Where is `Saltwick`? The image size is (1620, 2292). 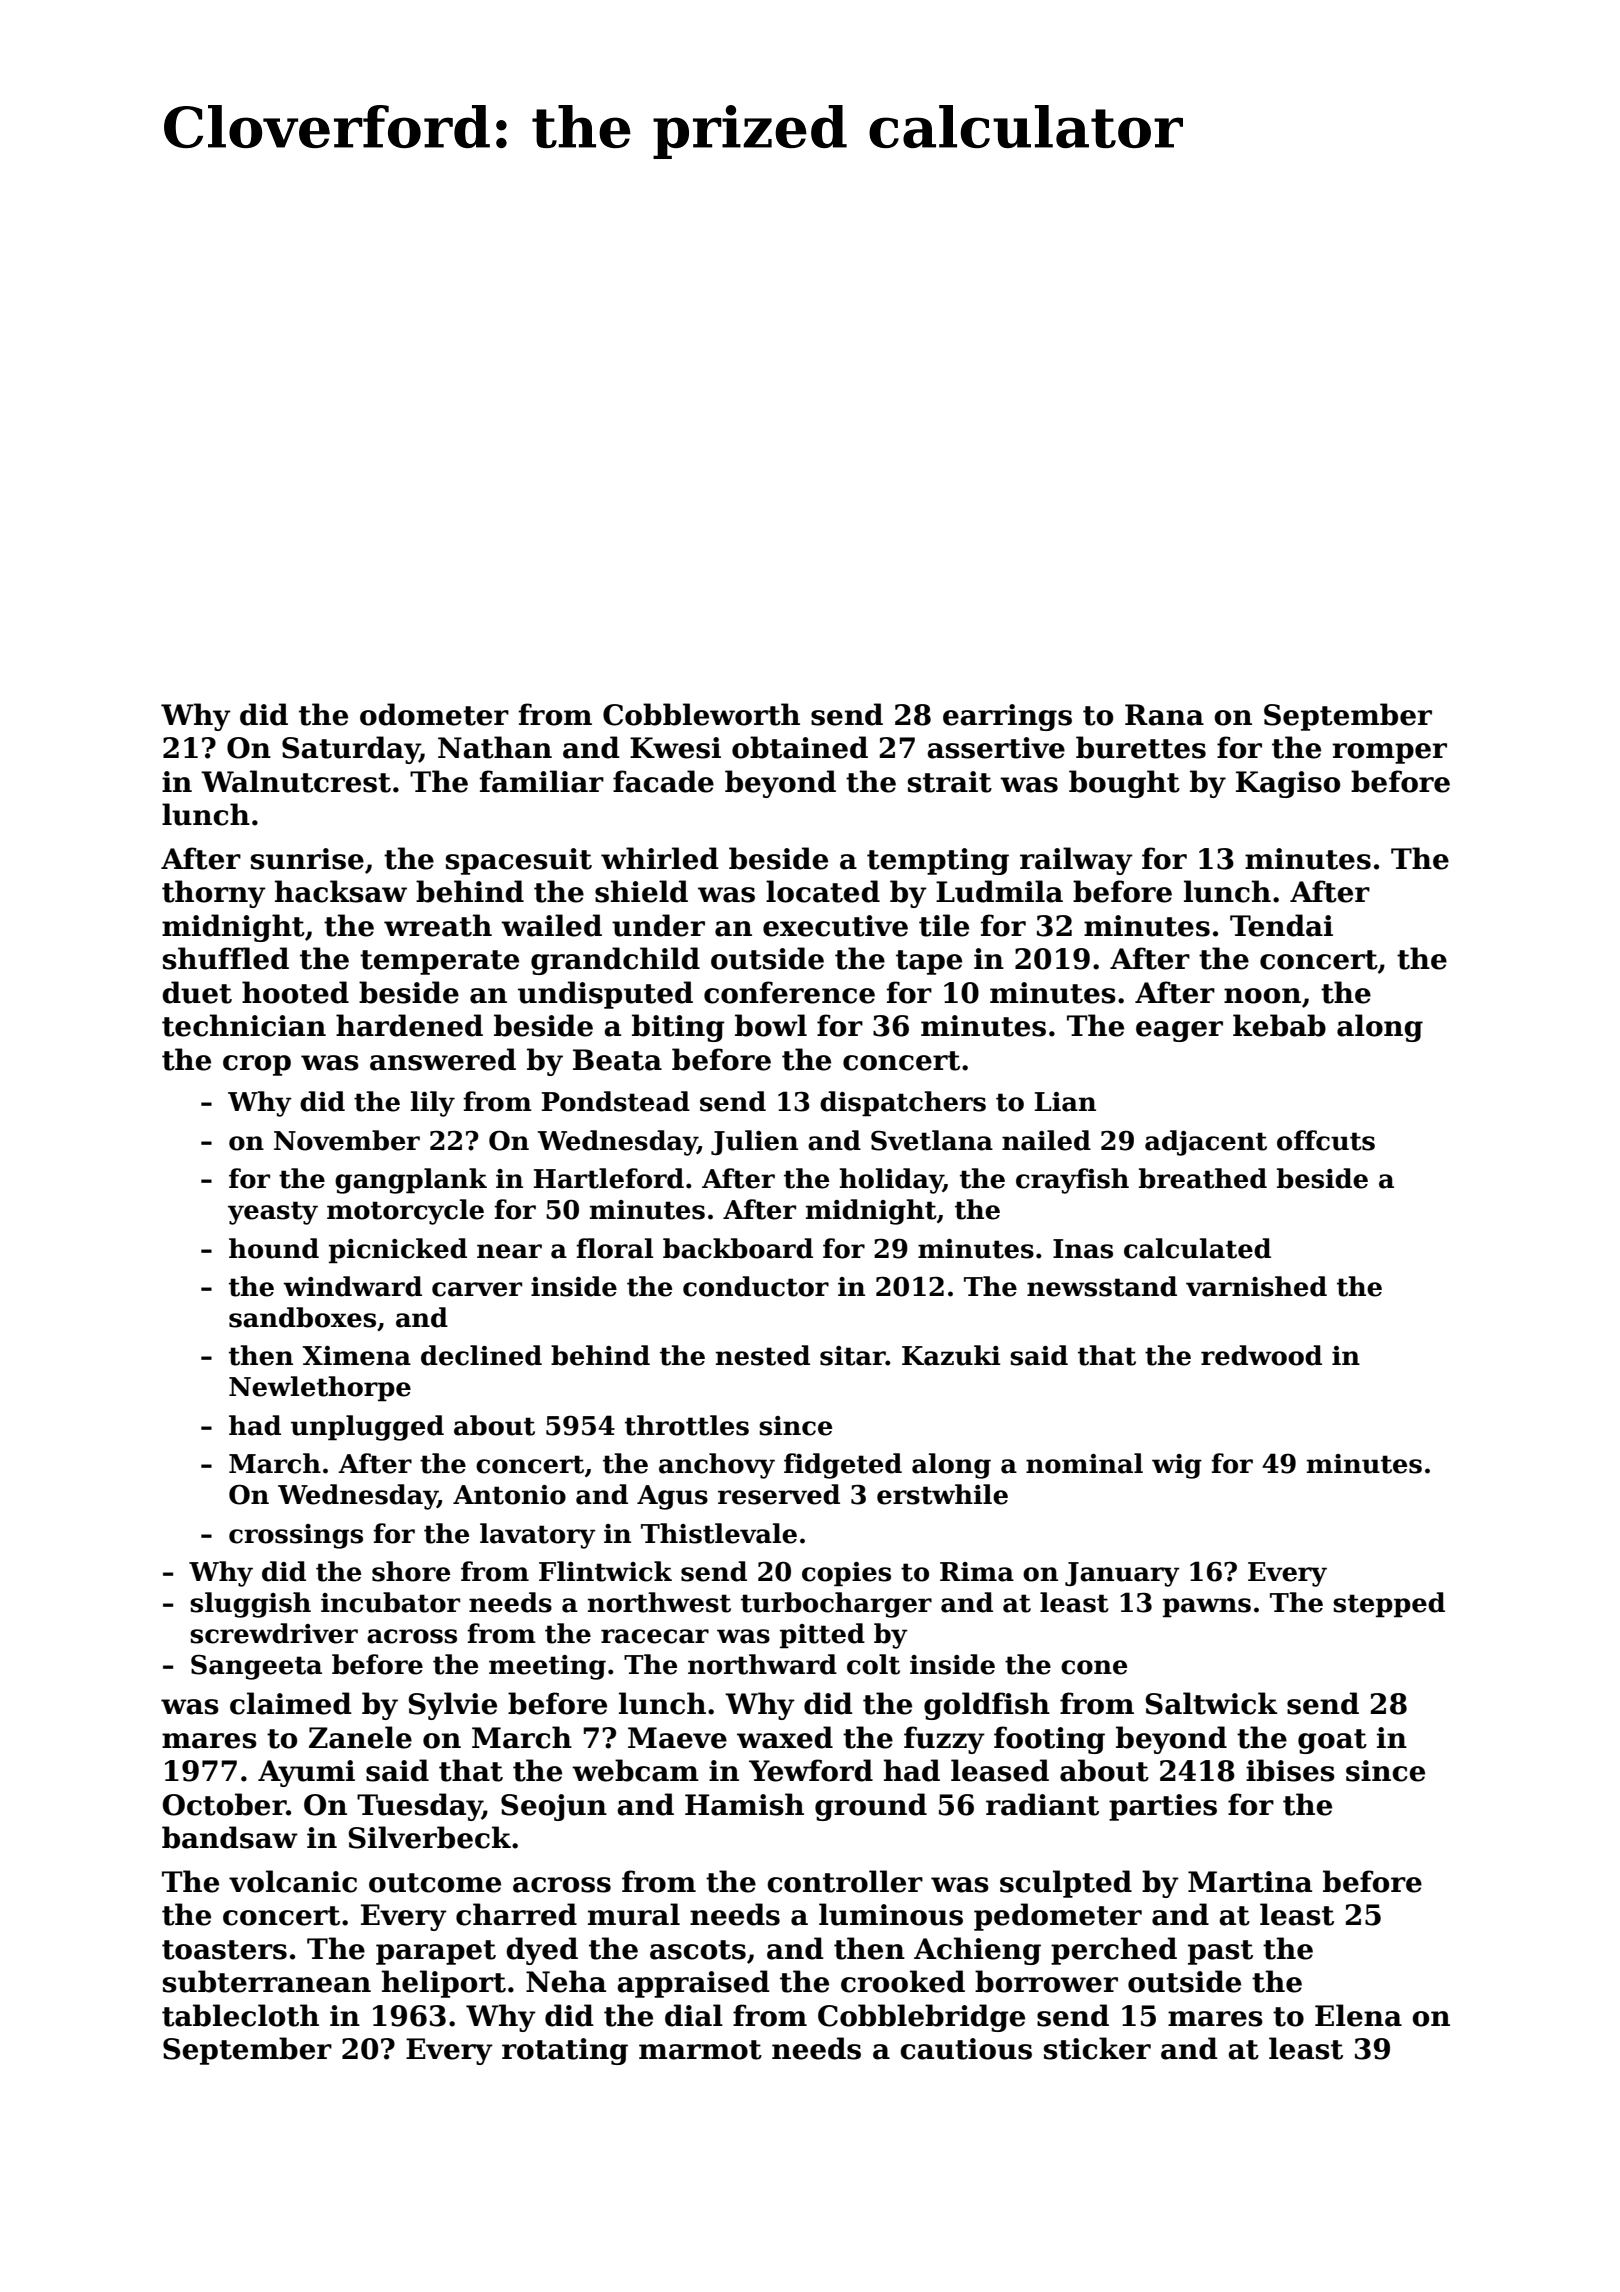 Saltwick is located at coordinates (1211, 1703).
